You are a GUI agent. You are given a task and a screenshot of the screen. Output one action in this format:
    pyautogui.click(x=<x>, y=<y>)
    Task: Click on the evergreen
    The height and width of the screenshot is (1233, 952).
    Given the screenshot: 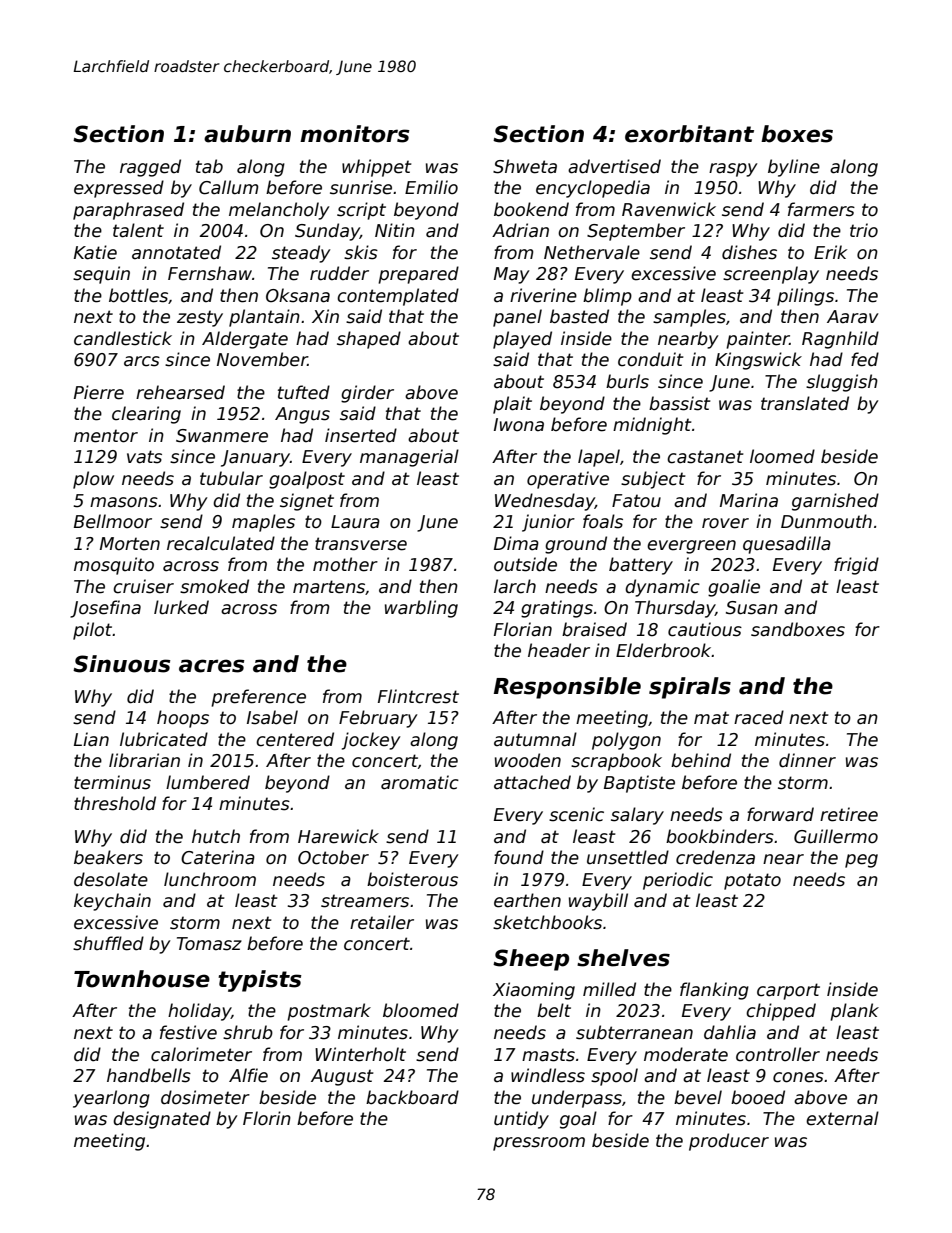 What is the action you would take?
    pyautogui.click(x=691, y=547)
